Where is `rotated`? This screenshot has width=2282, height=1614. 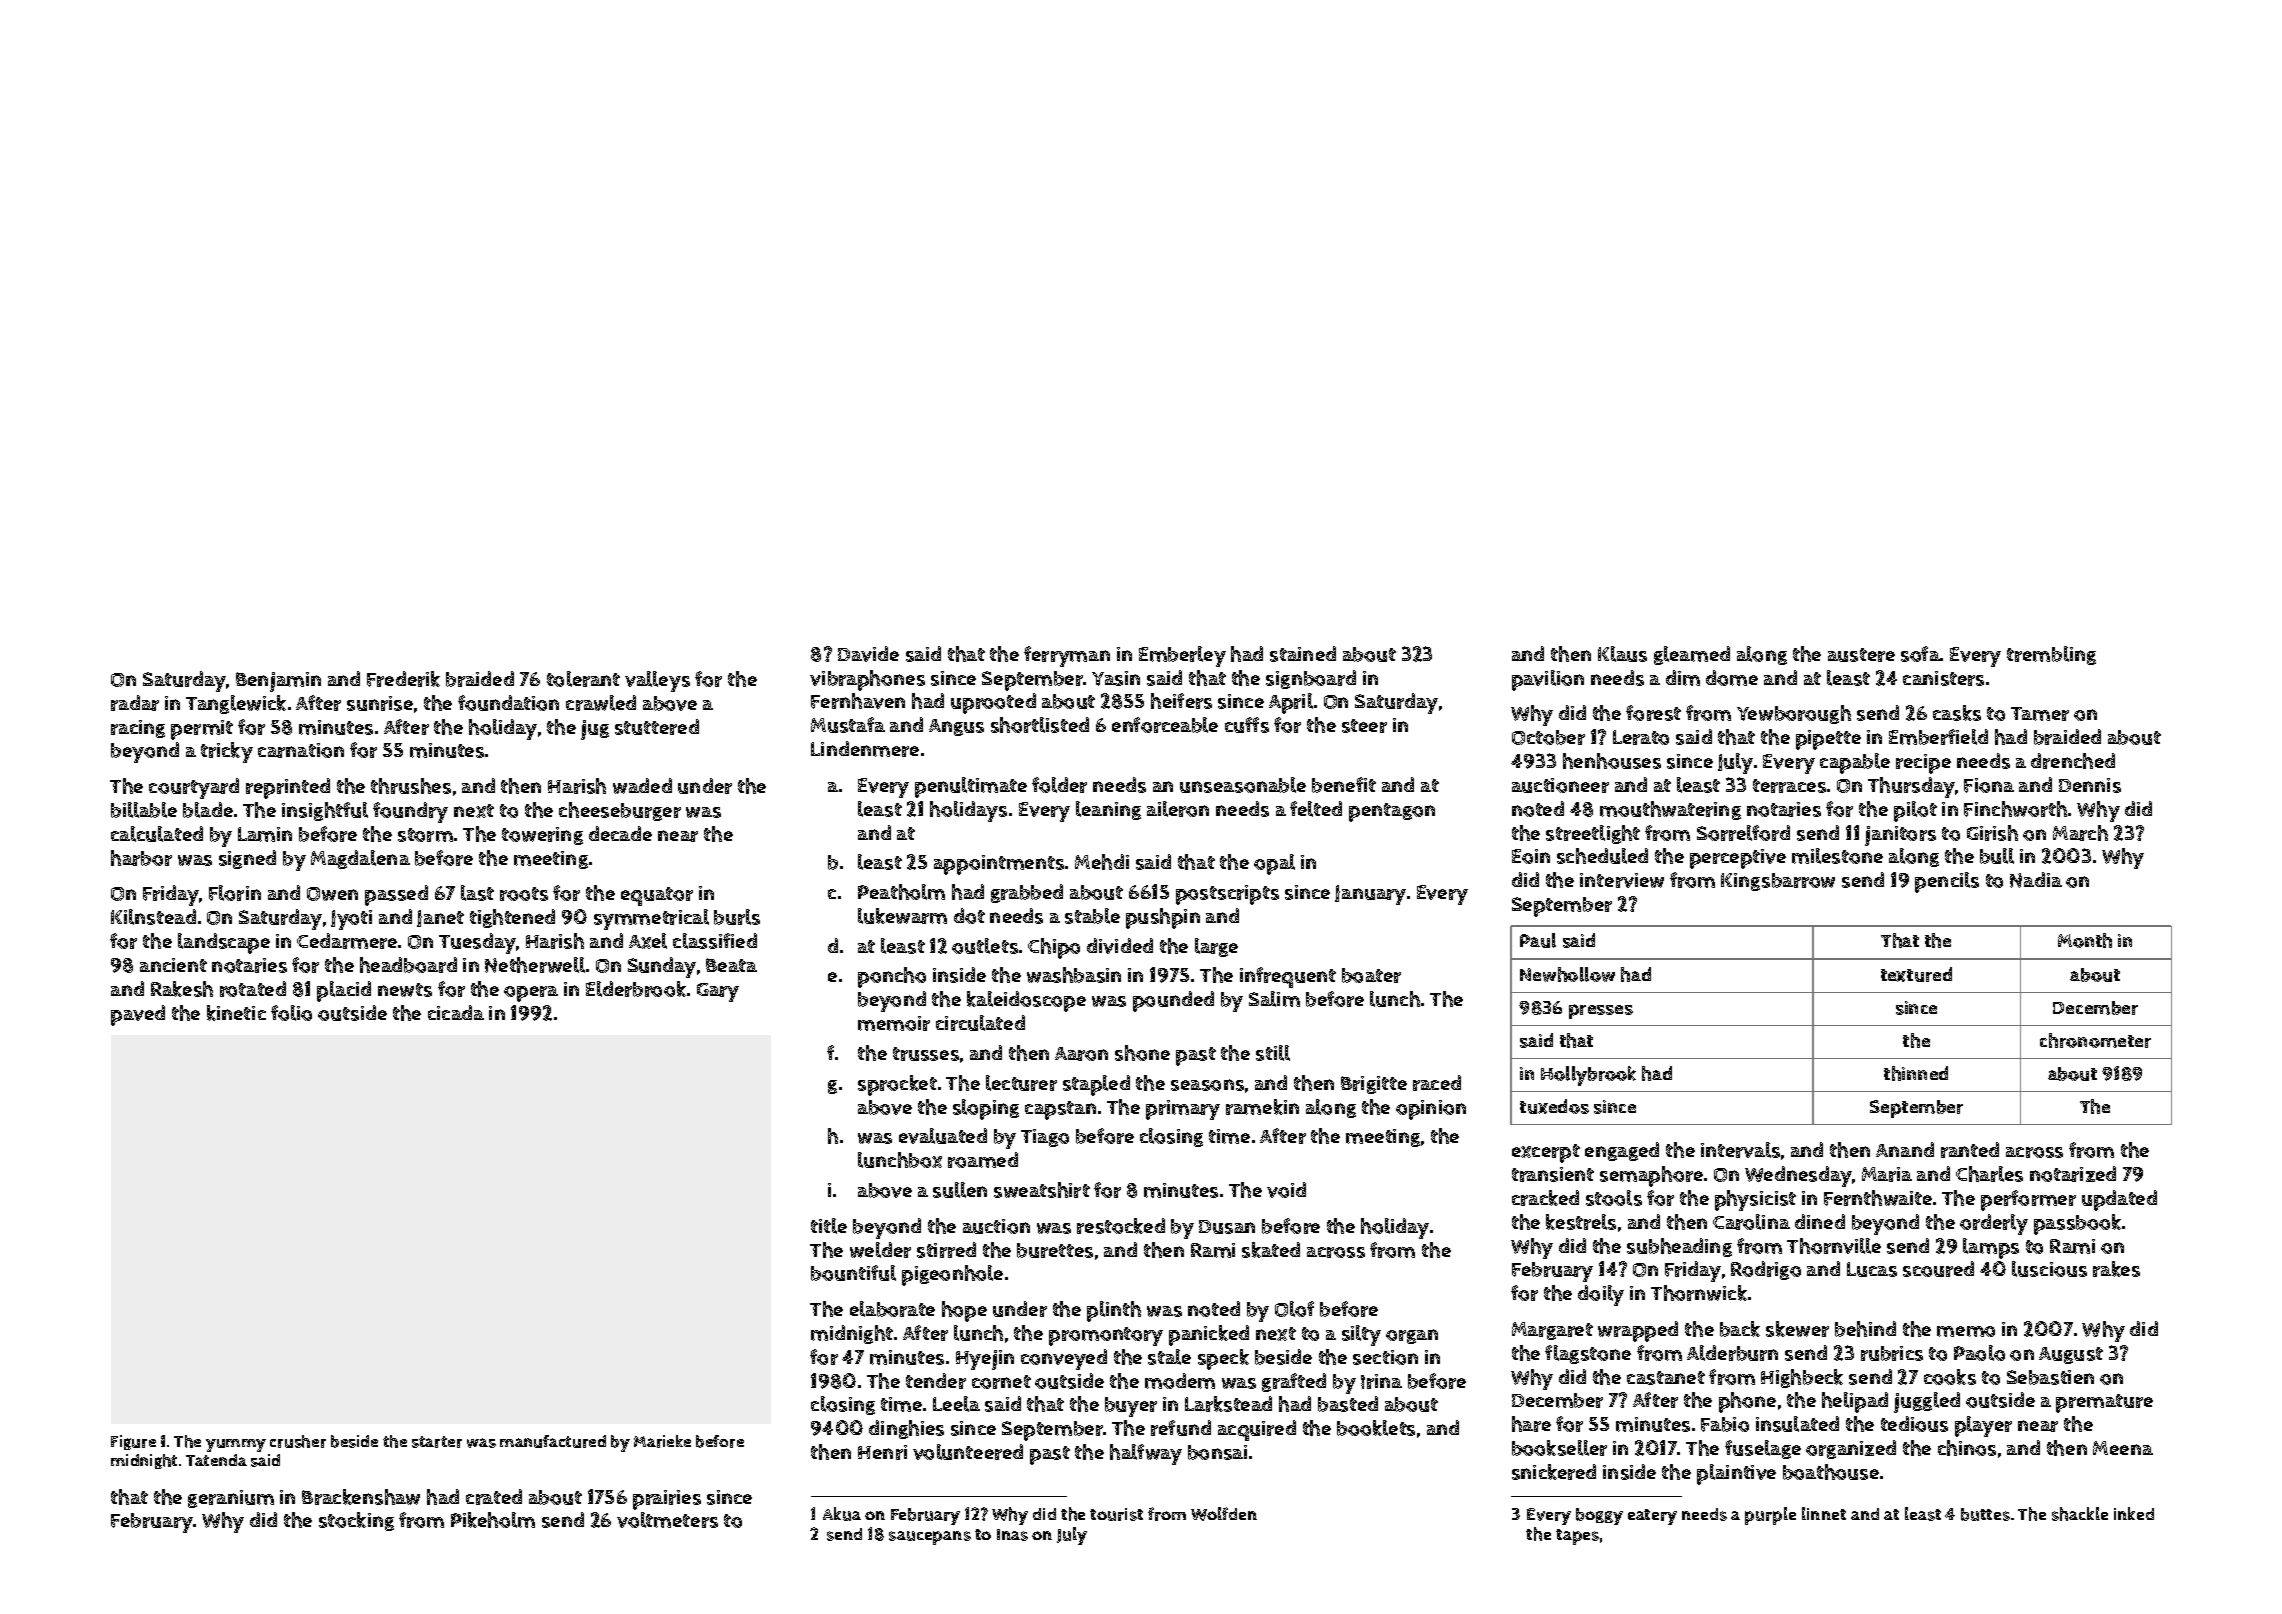
rotated is located at coordinates (253, 989).
